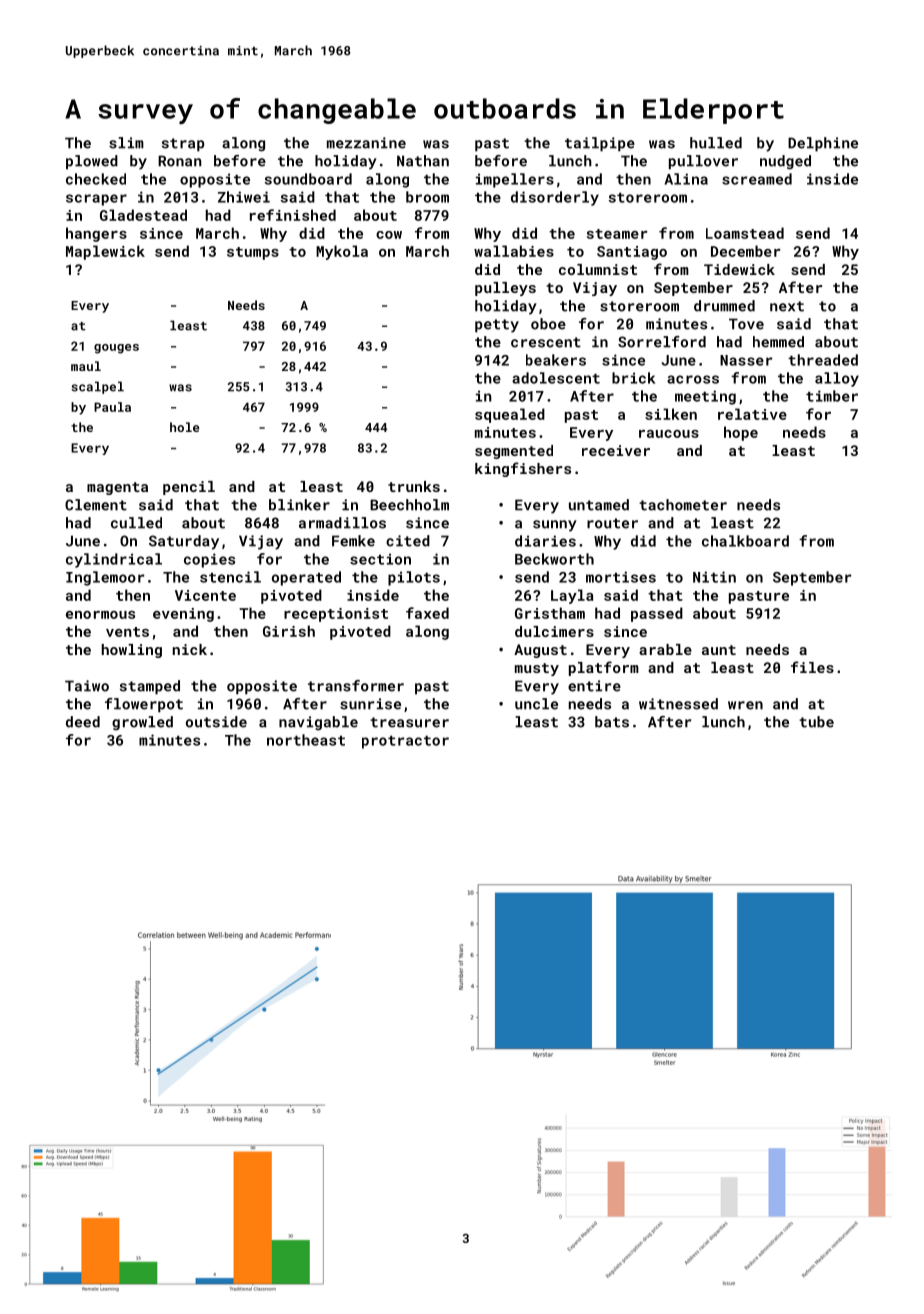 This screenshot has width=924, height=1314. Describe the element at coordinates (752, 414) in the screenshot. I see `relative` at that location.
